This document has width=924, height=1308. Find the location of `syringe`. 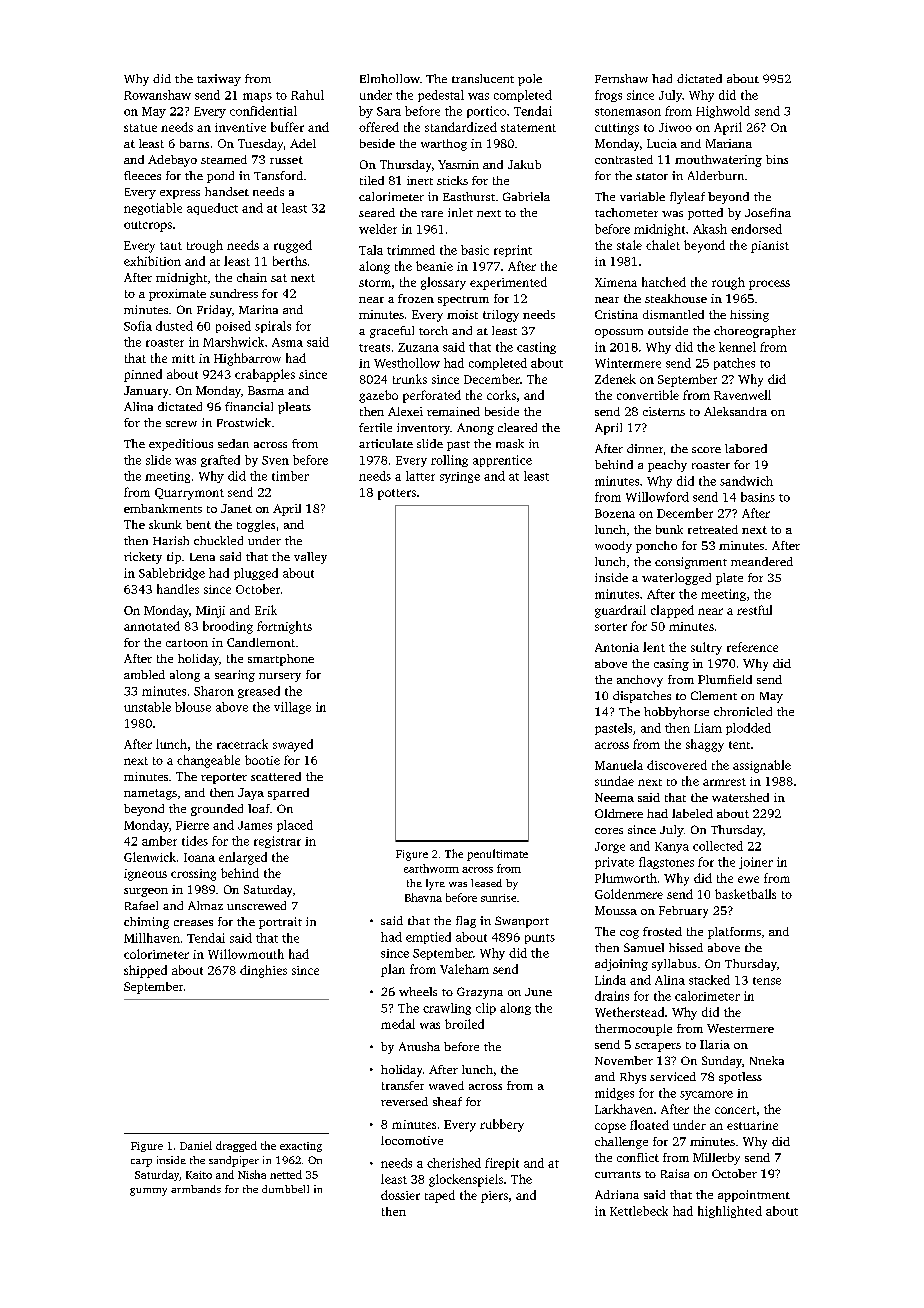

syringe is located at coordinates (460, 477).
